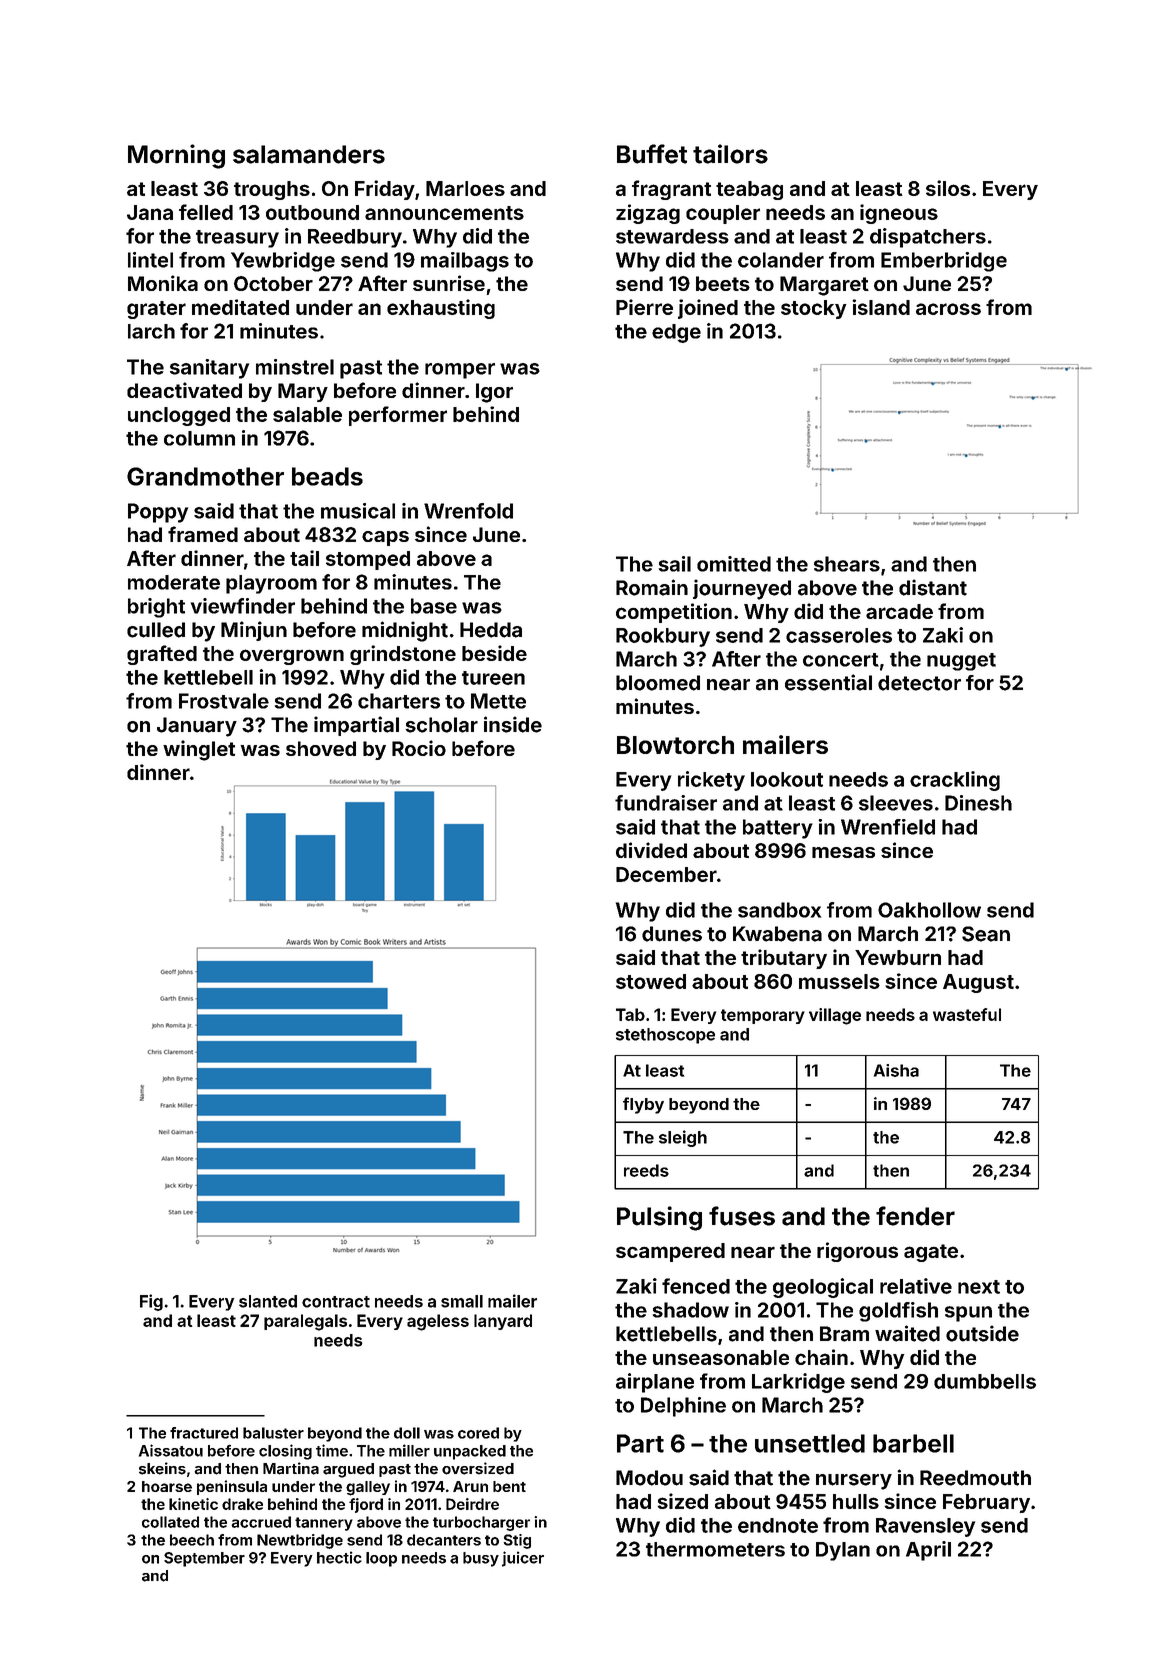 This screenshot has height=1654, width=1165. I want to click on closing, so click(285, 1452).
